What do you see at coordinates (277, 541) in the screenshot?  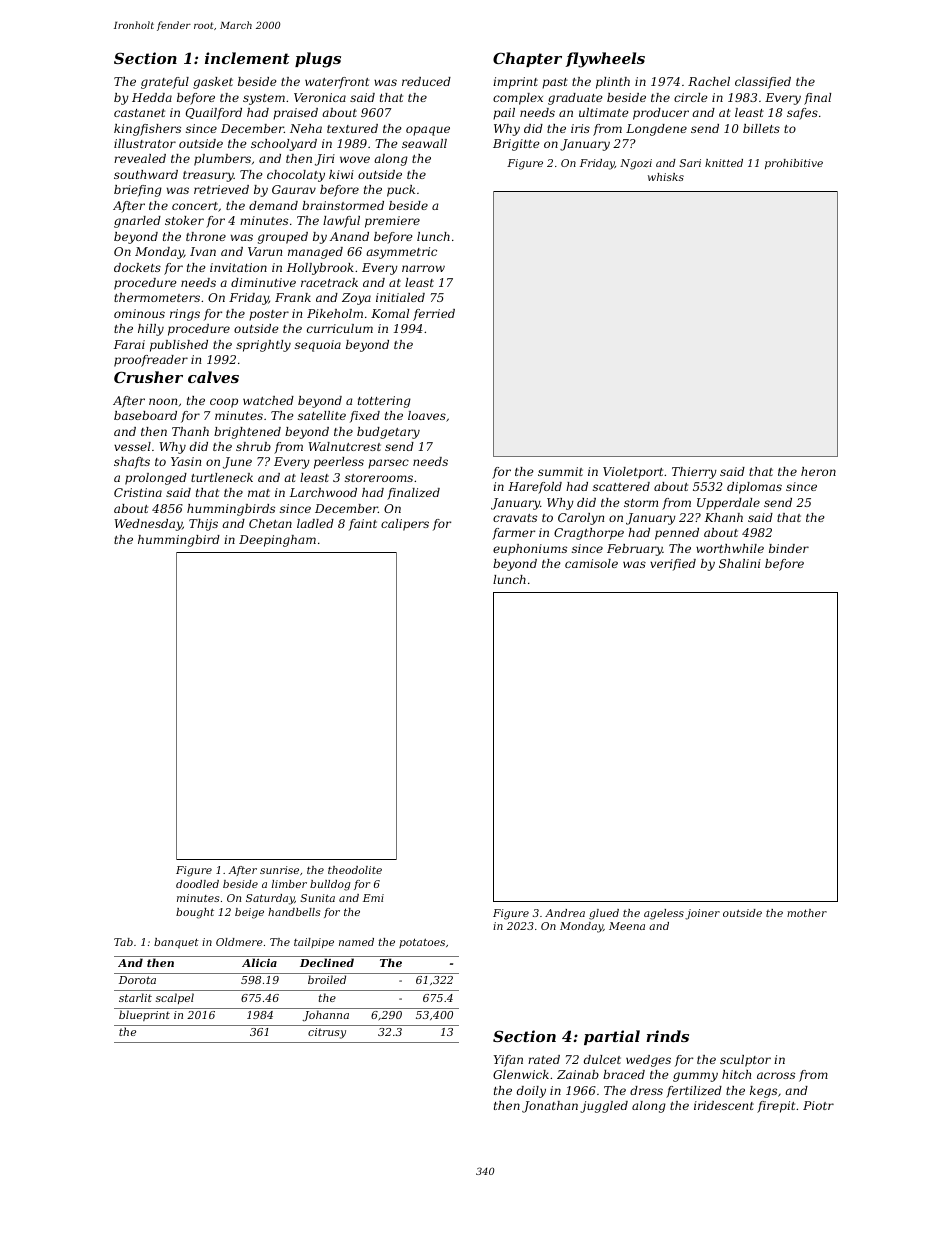 I see `Deepingham` at bounding box center [277, 541].
